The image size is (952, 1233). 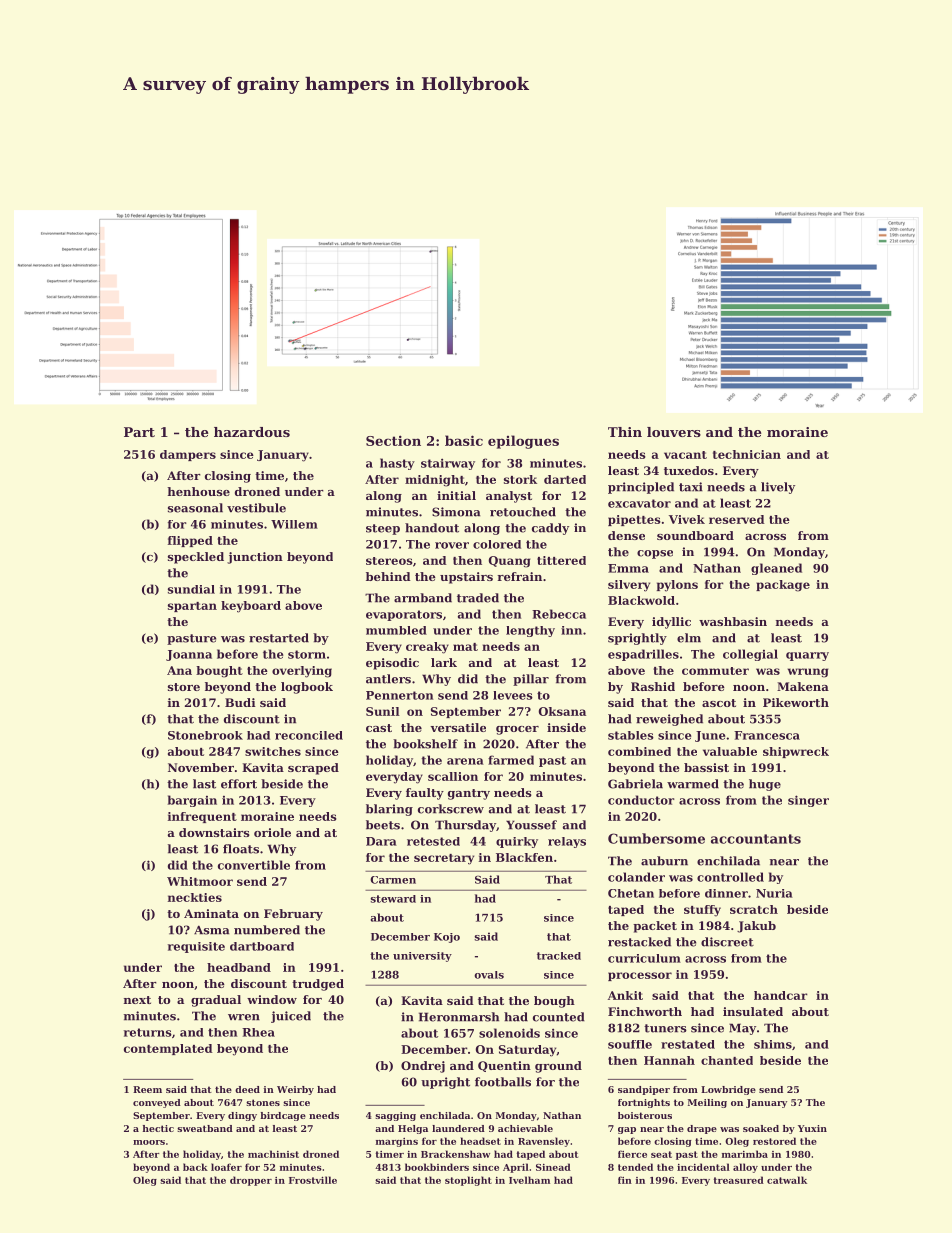 I want to click on accountants, so click(x=756, y=839).
